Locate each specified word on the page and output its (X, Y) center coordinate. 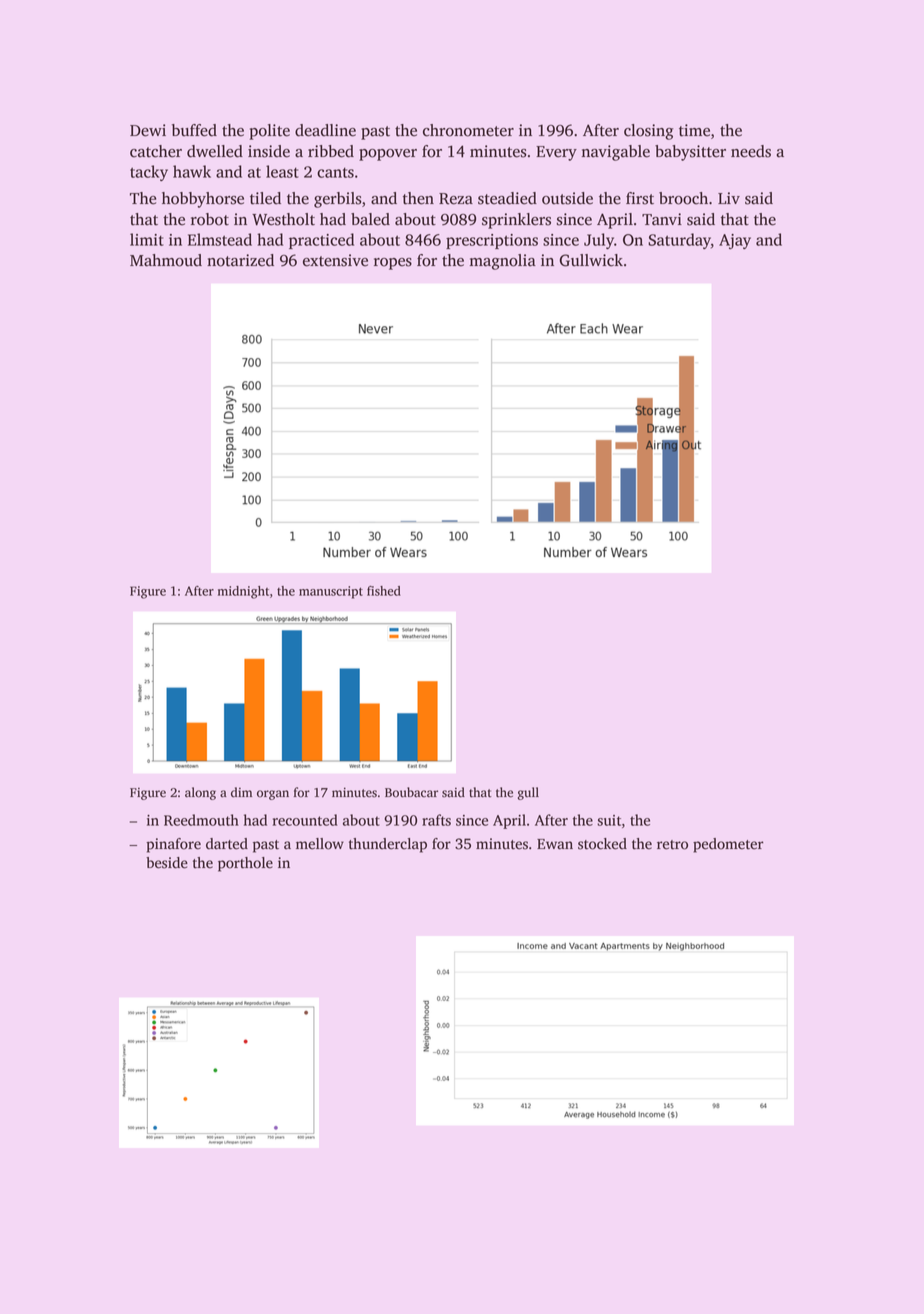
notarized (240, 260)
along (200, 793)
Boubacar (411, 792)
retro (672, 845)
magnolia (503, 262)
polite (269, 132)
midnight (243, 592)
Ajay (735, 241)
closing (649, 132)
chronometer (468, 130)
